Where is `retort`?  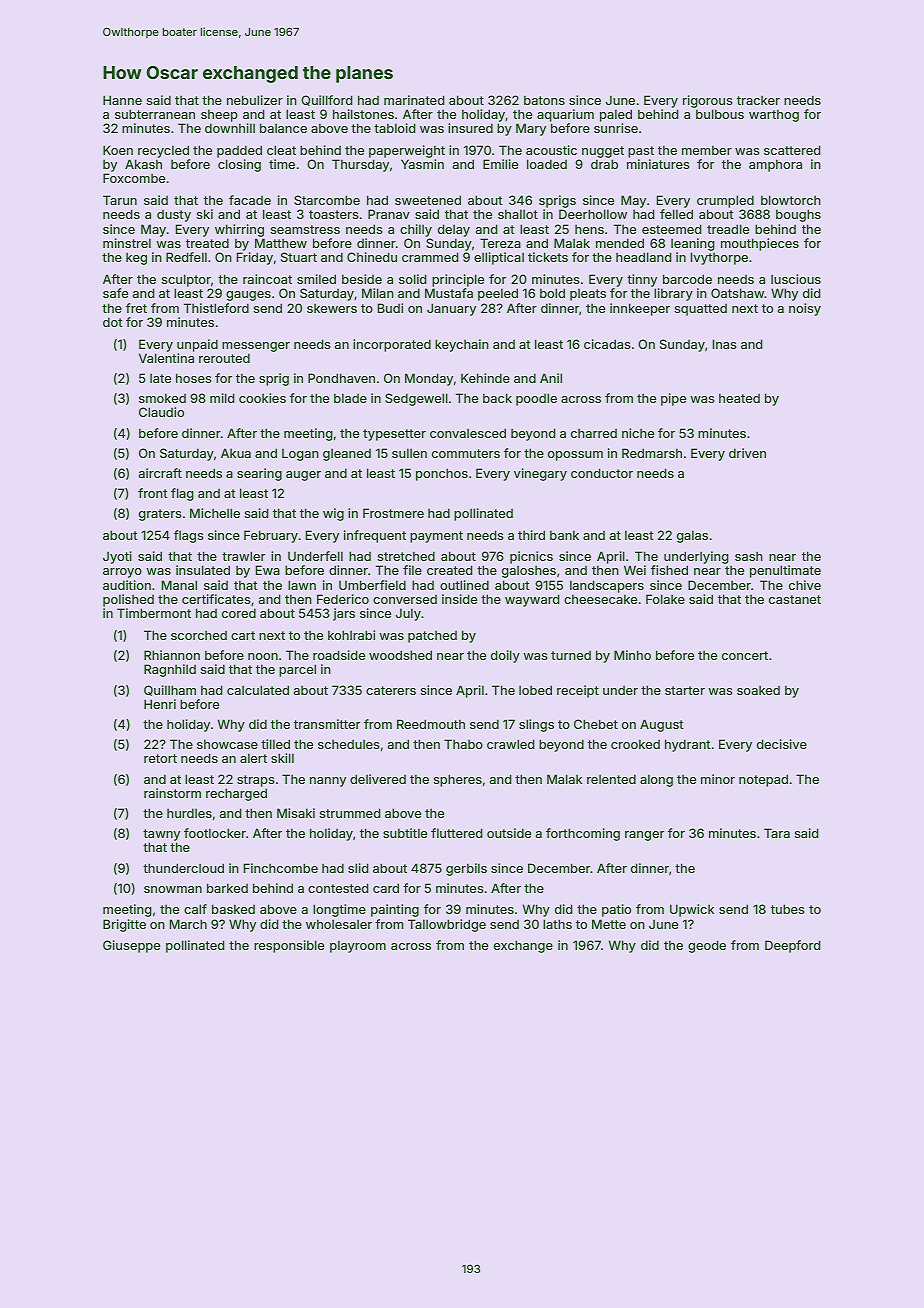
retort is located at coordinates (160, 758).
